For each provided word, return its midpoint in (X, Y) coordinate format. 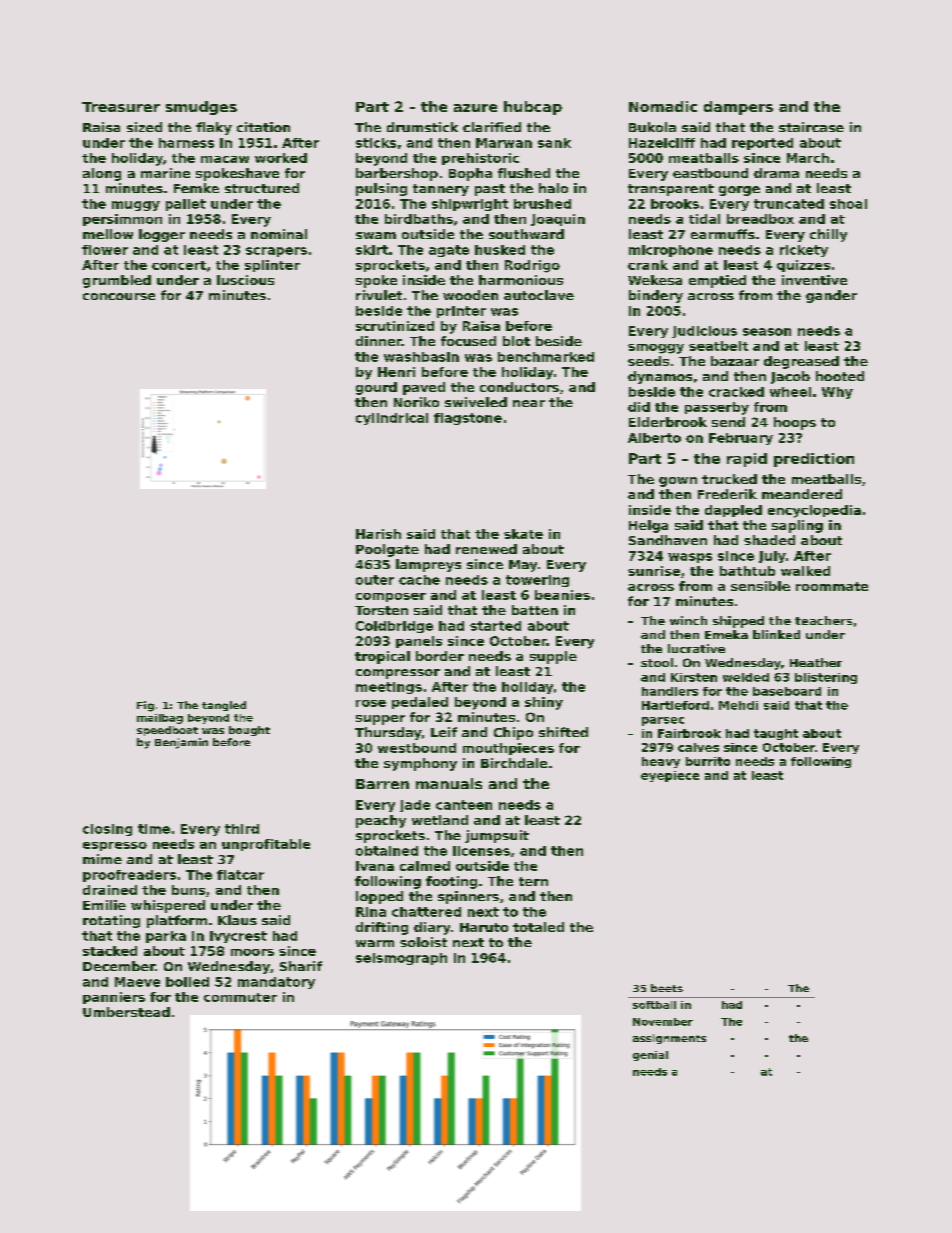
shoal (848, 204)
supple (553, 657)
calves (698, 747)
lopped (379, 897)
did (639, 407)
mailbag (160, 719)
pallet (186, 205)
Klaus (237, 920)
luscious (245, 280)
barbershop (397, 174)
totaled (538, 927)
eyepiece (670, 776)
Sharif (301, 966)
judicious (704, 332)
